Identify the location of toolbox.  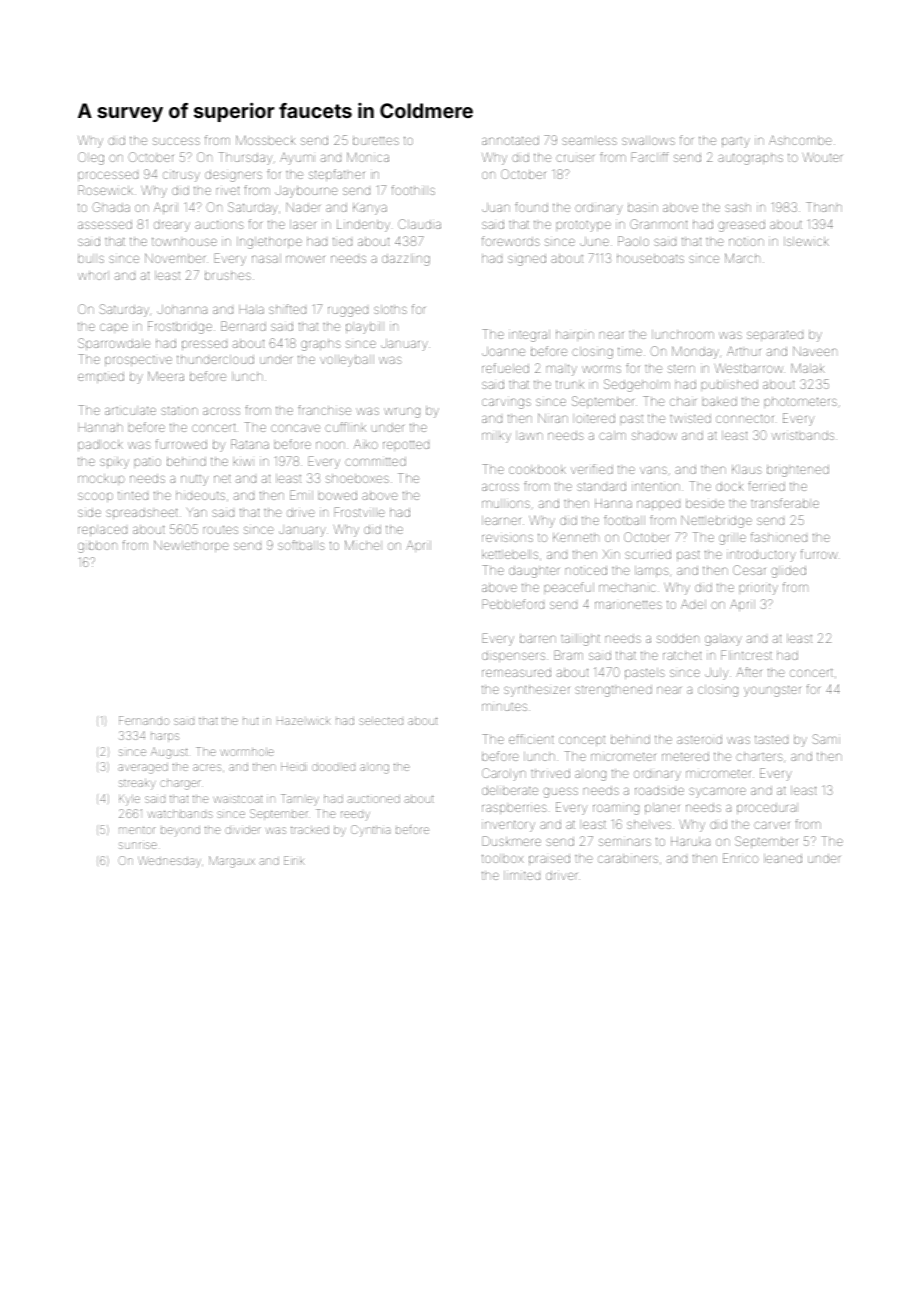
(503, 858).
